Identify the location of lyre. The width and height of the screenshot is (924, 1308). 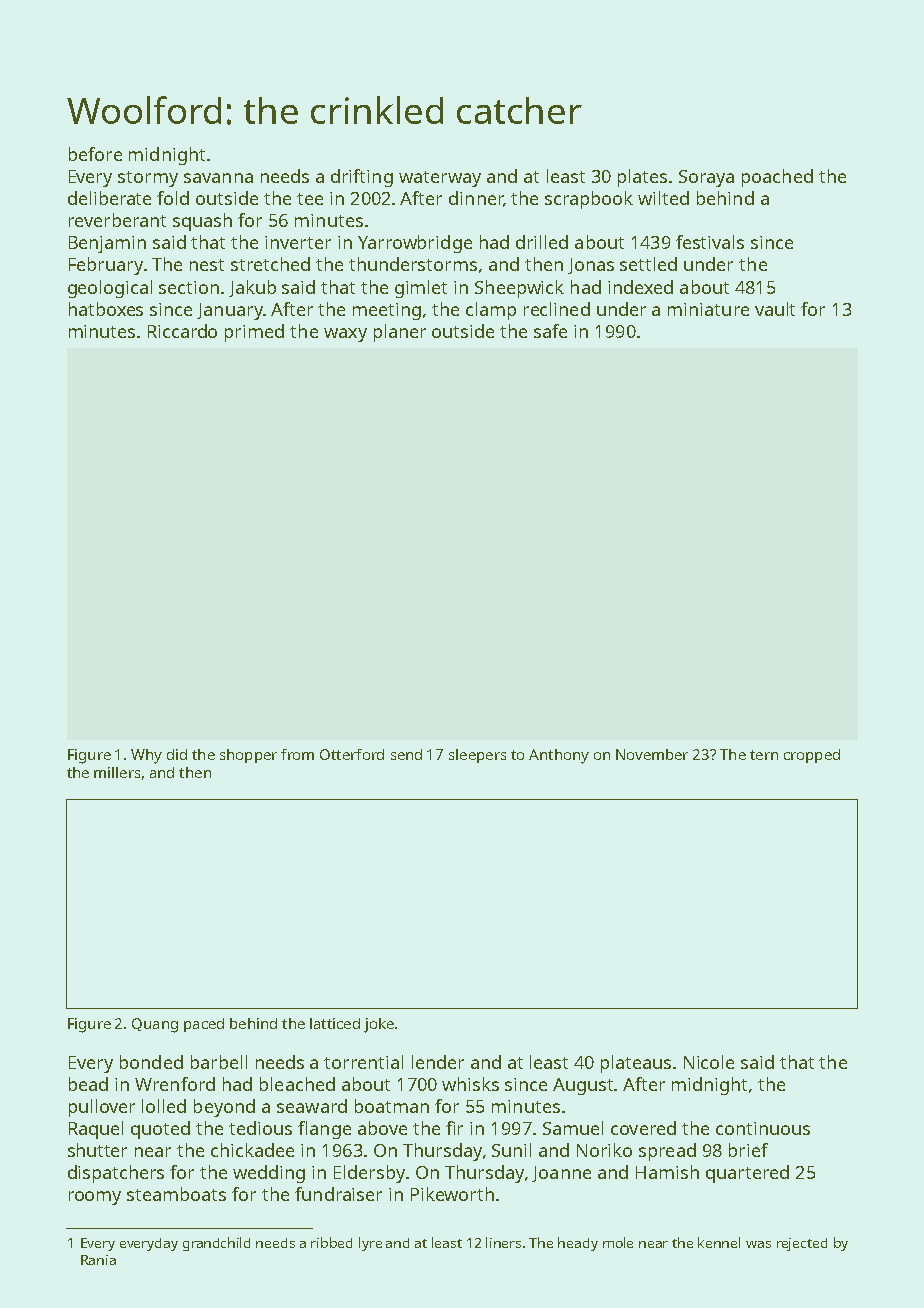
(370, 1244).
